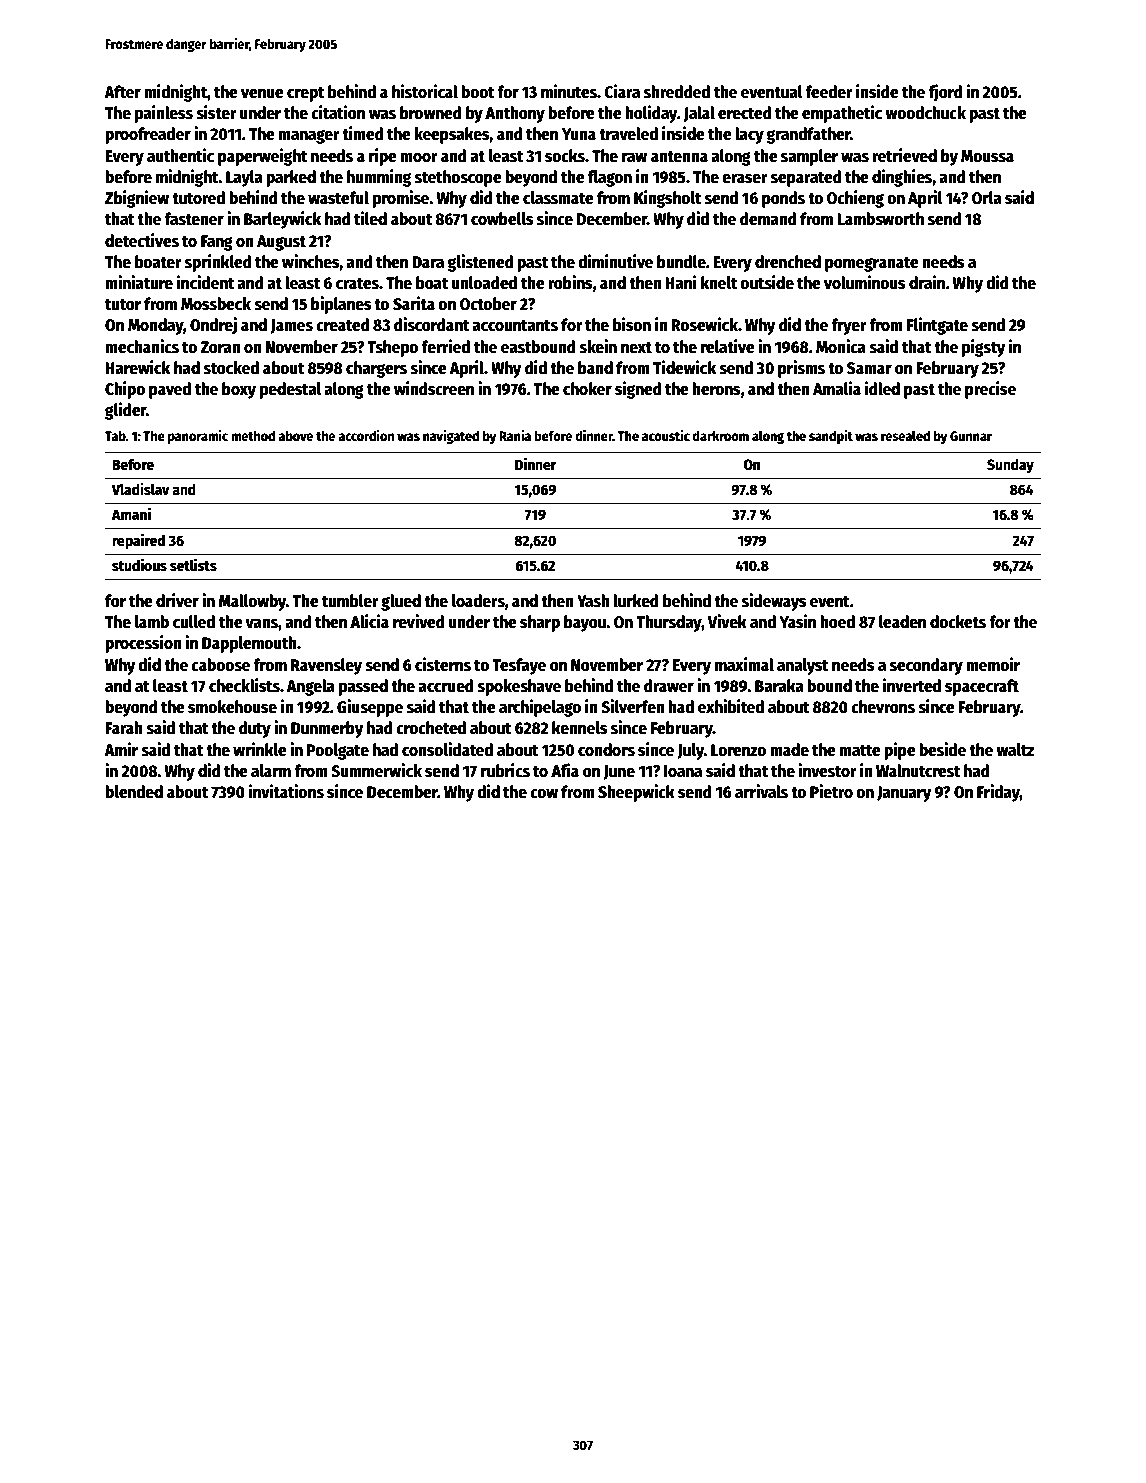 The width and height of the screenshot is (1146, 1483). Describe the element at coordinates (982, 687) in the screenshot. I see `spacecraft` at that location.
